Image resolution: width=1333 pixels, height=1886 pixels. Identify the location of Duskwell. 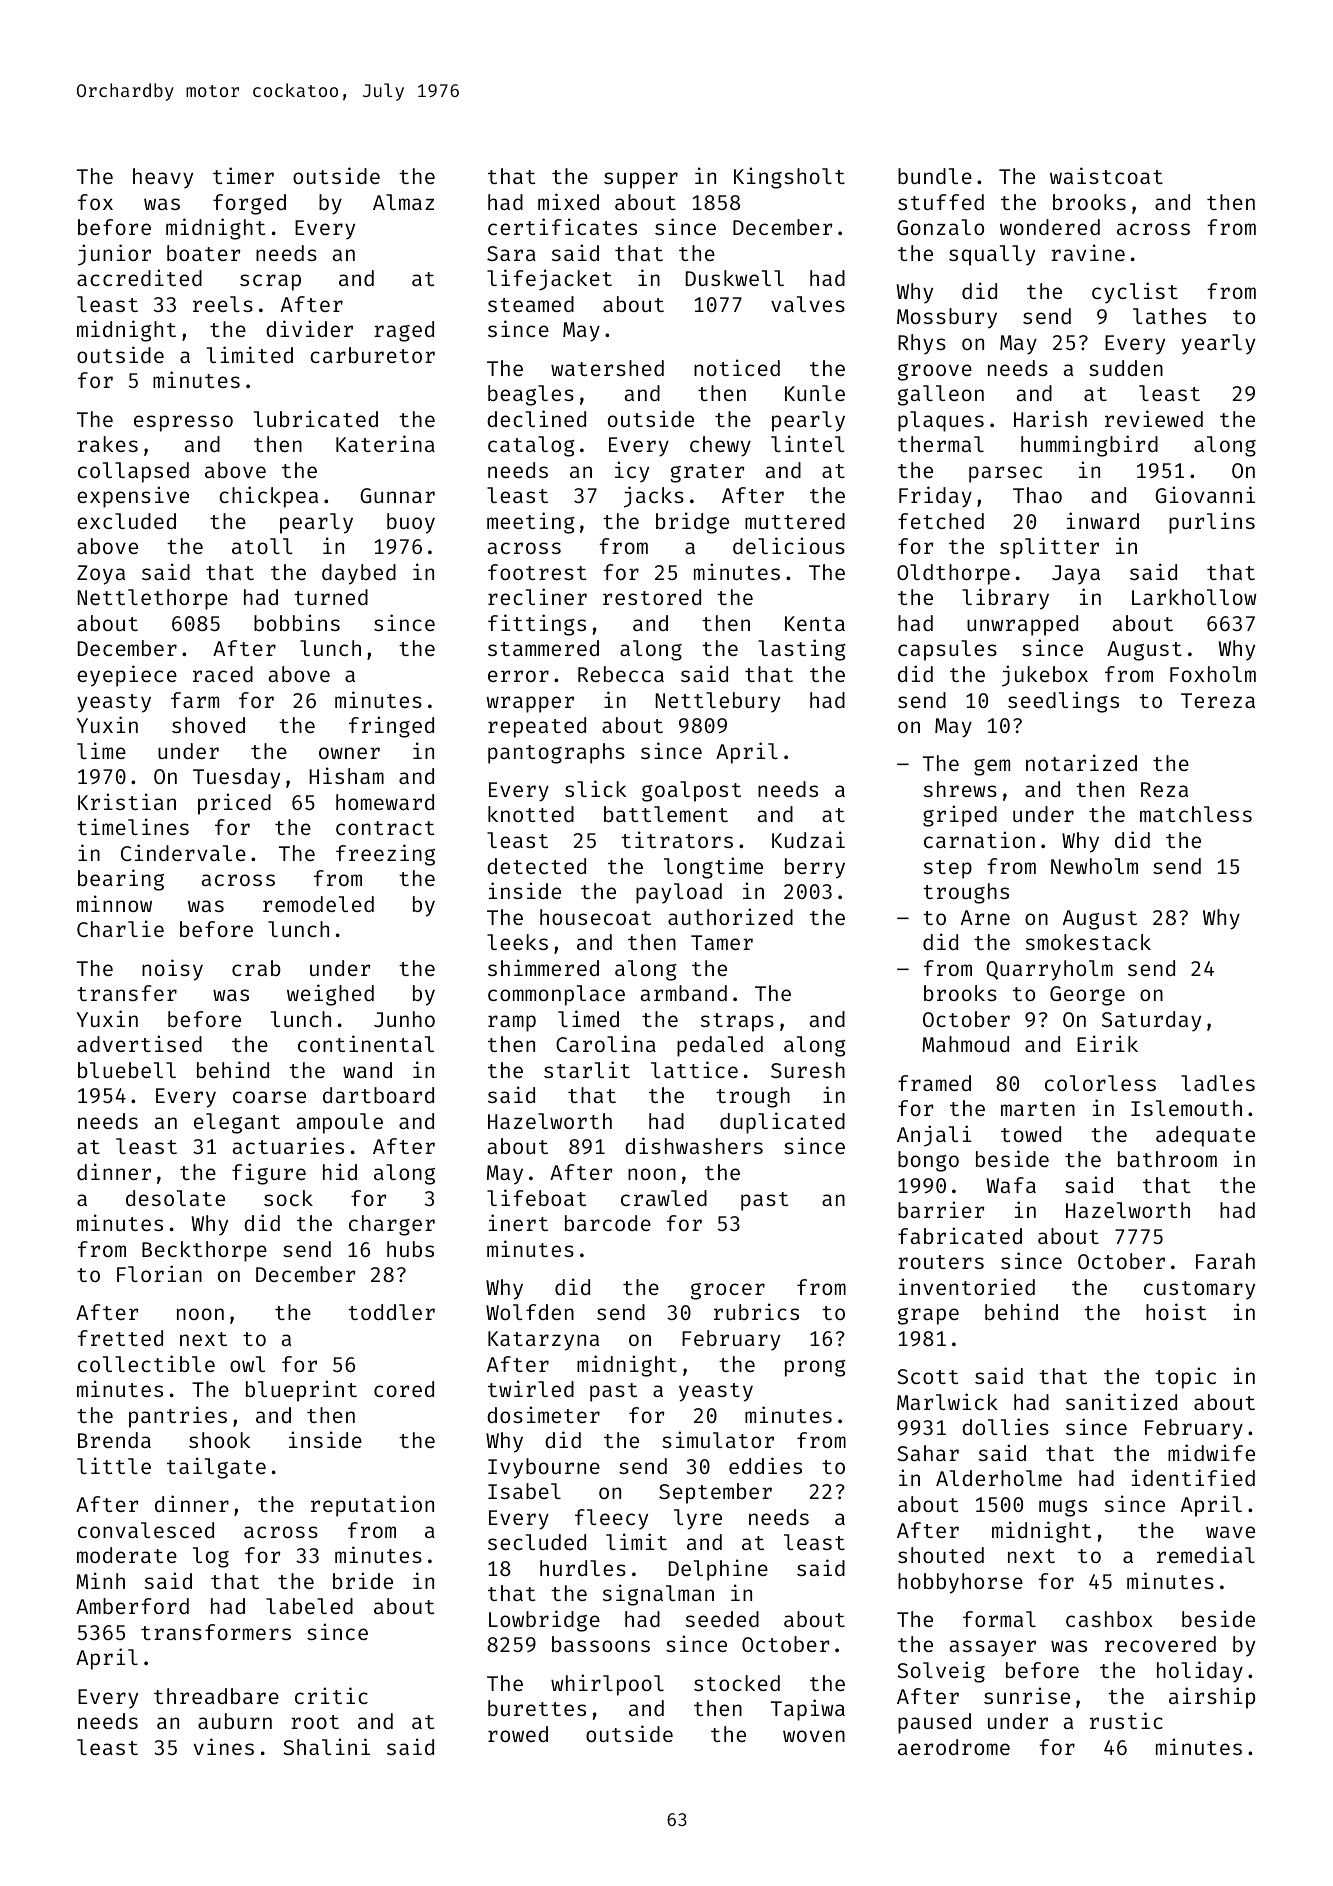
(735, 278).
